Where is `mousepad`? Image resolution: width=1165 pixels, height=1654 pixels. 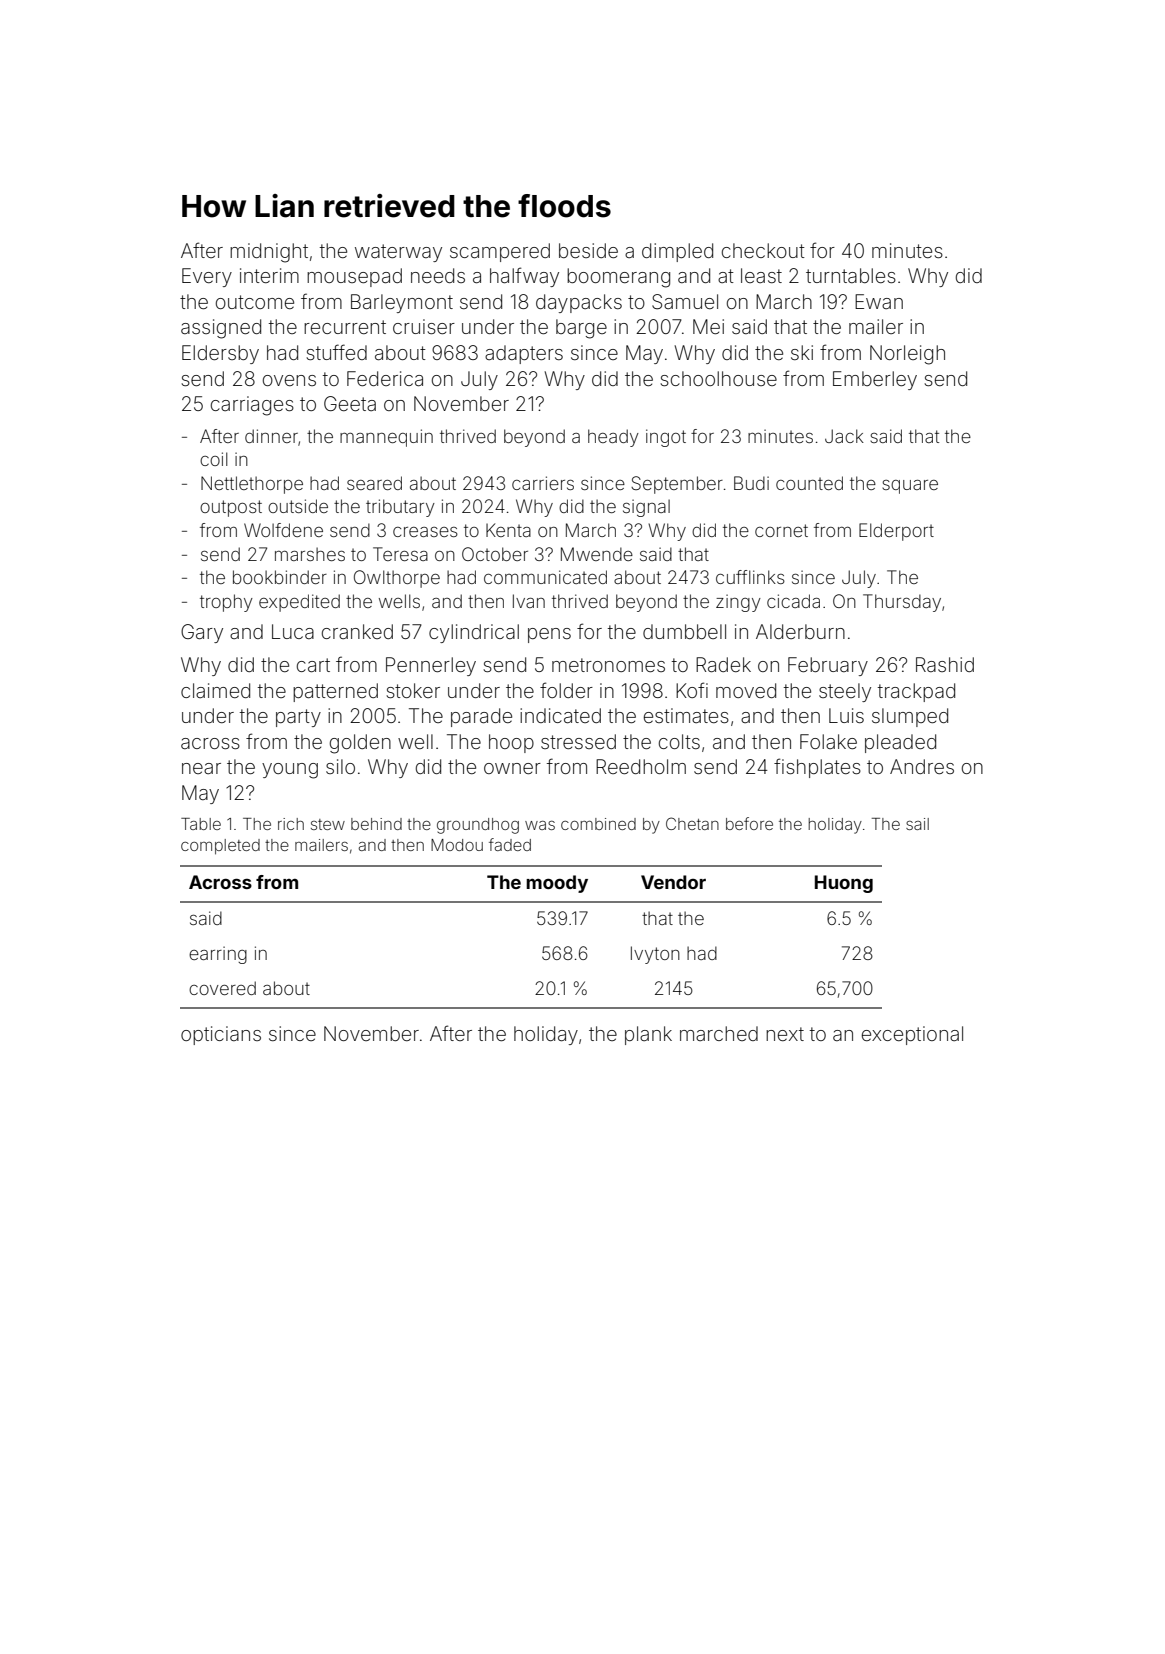 mousepad is located at coordinates (354, 277).
